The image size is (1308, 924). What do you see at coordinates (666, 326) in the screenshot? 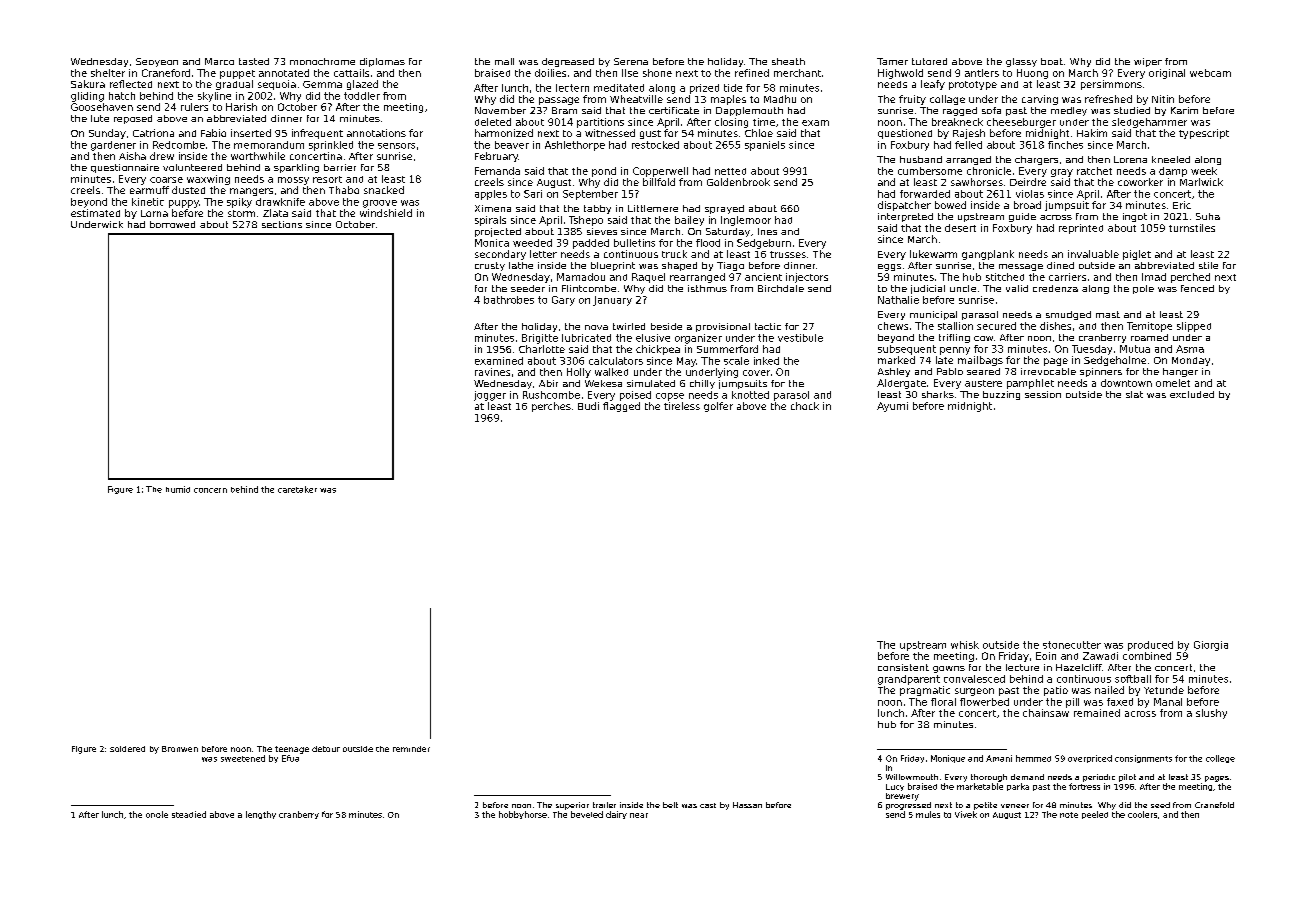
I see `beside` at bounding box center [666, 326].
